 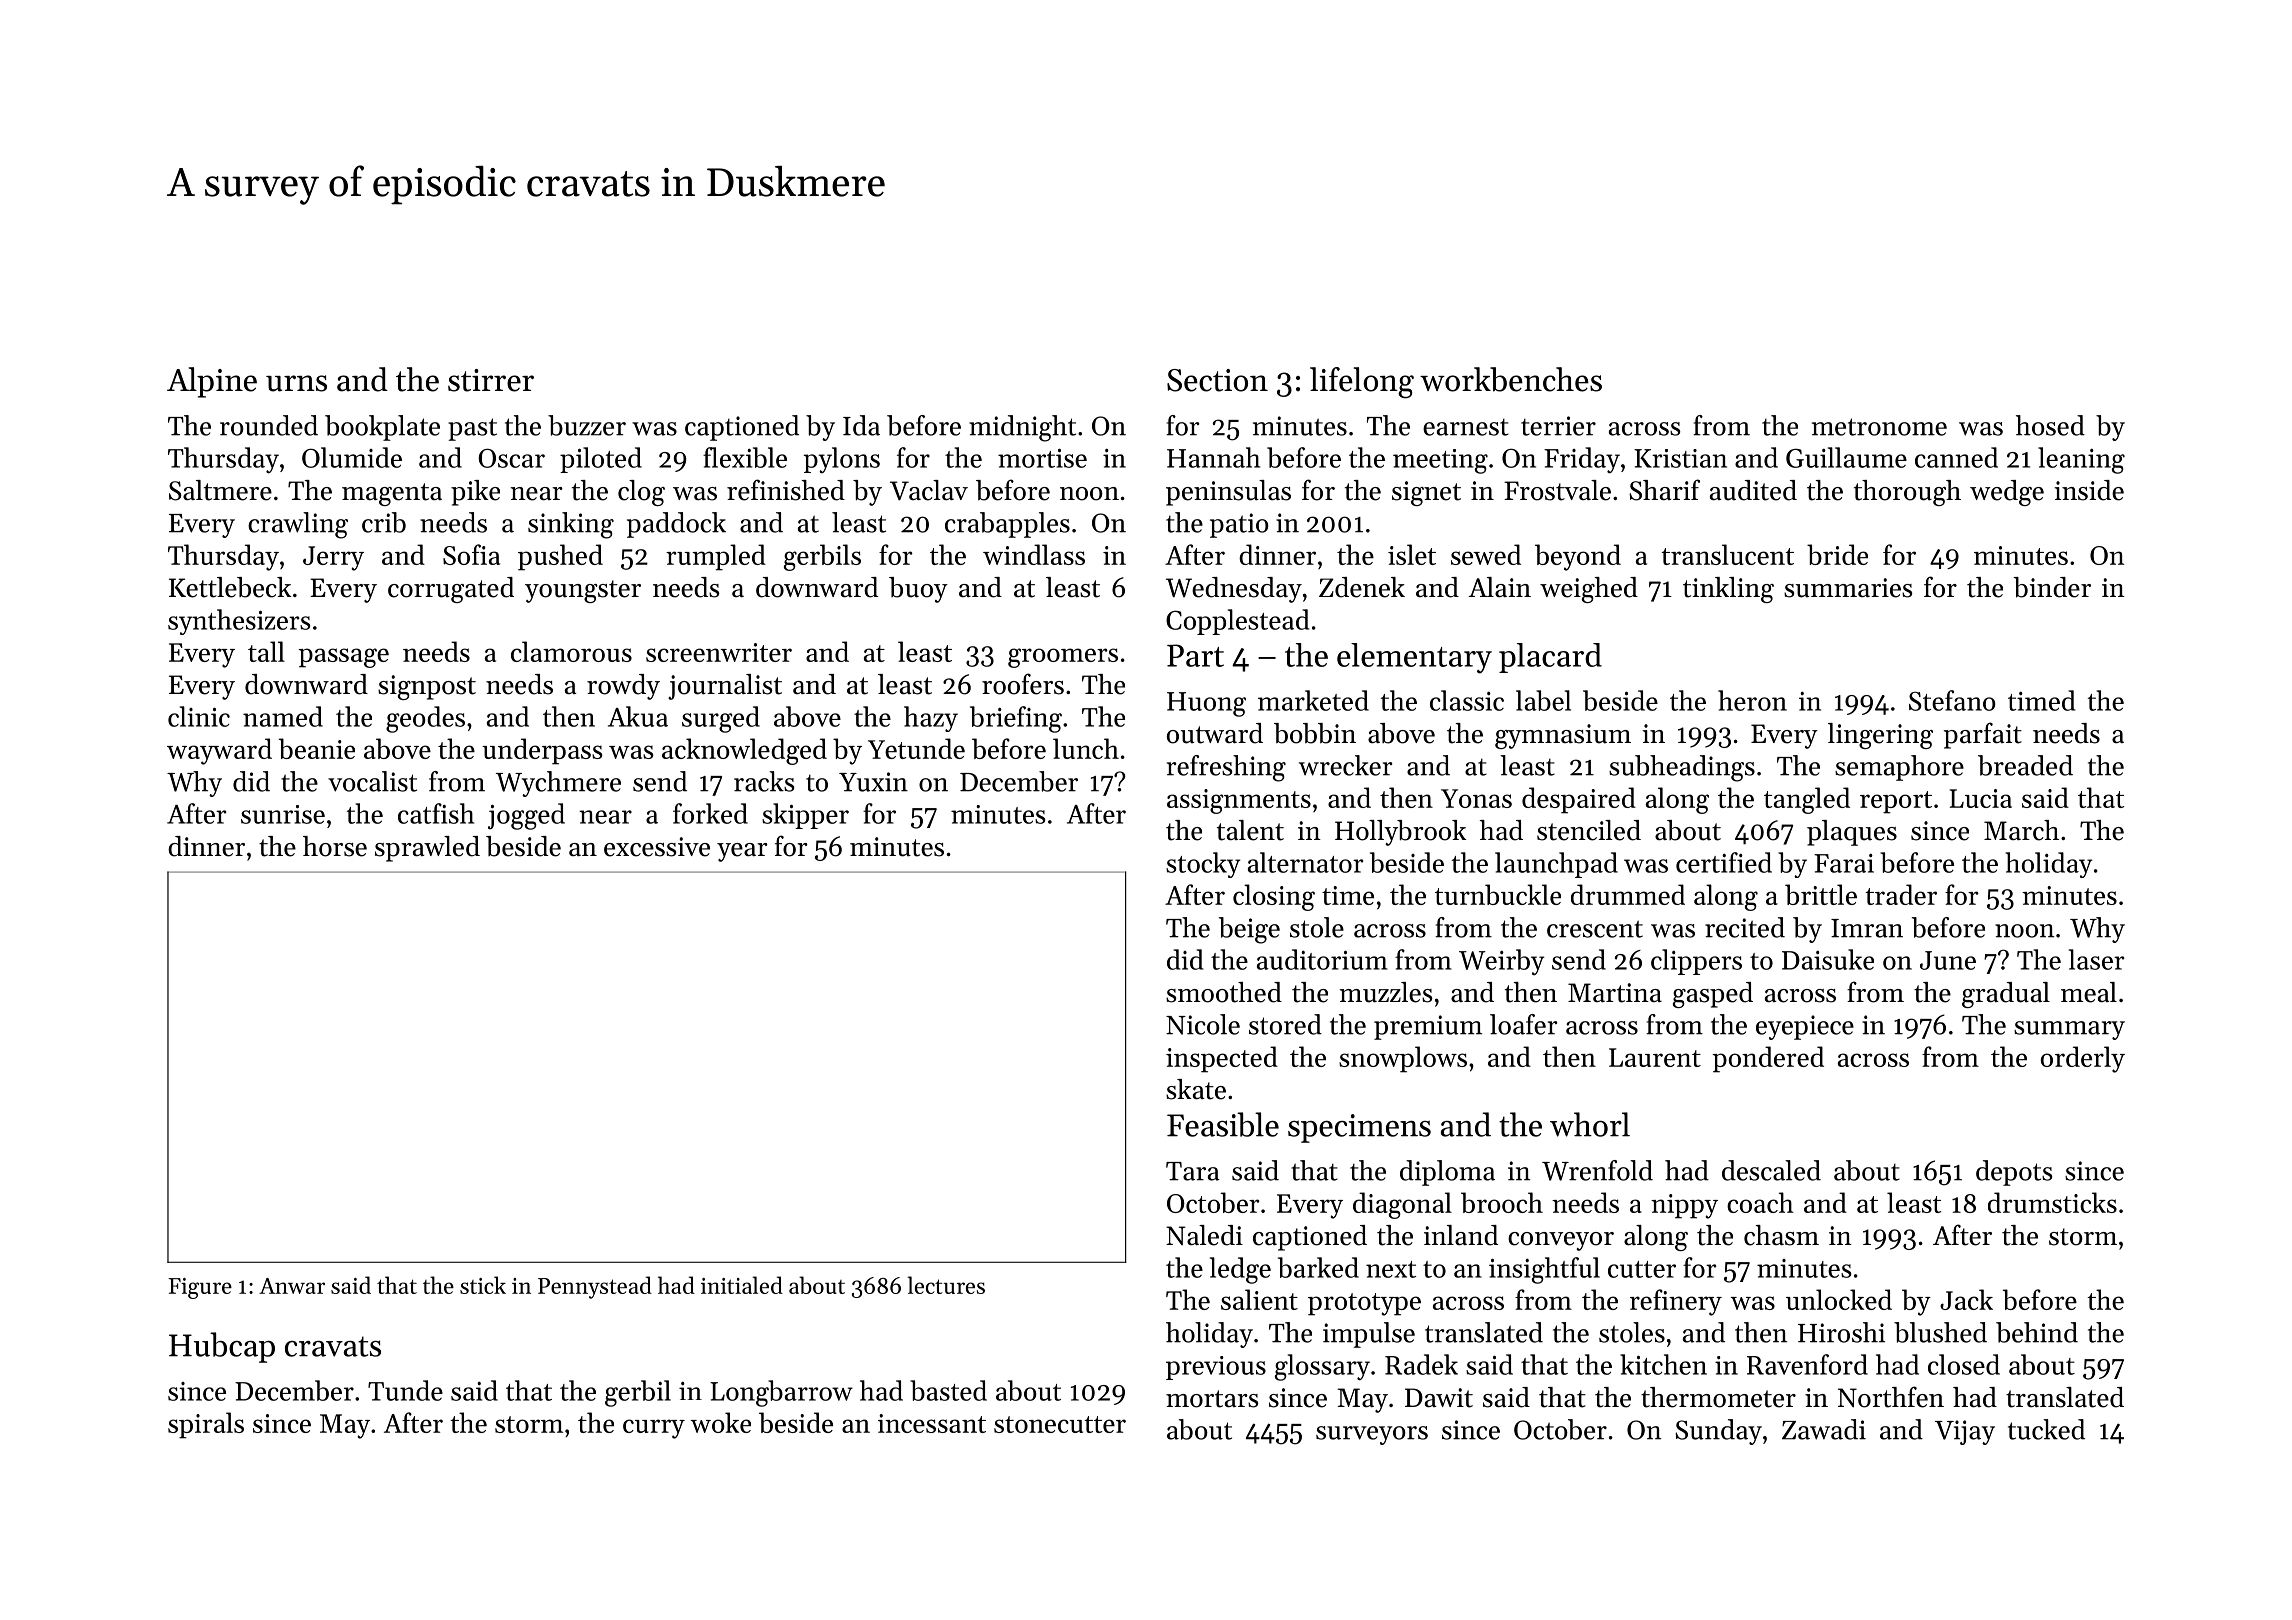 I want to click on sunrise, so click(x=283, y=814).
